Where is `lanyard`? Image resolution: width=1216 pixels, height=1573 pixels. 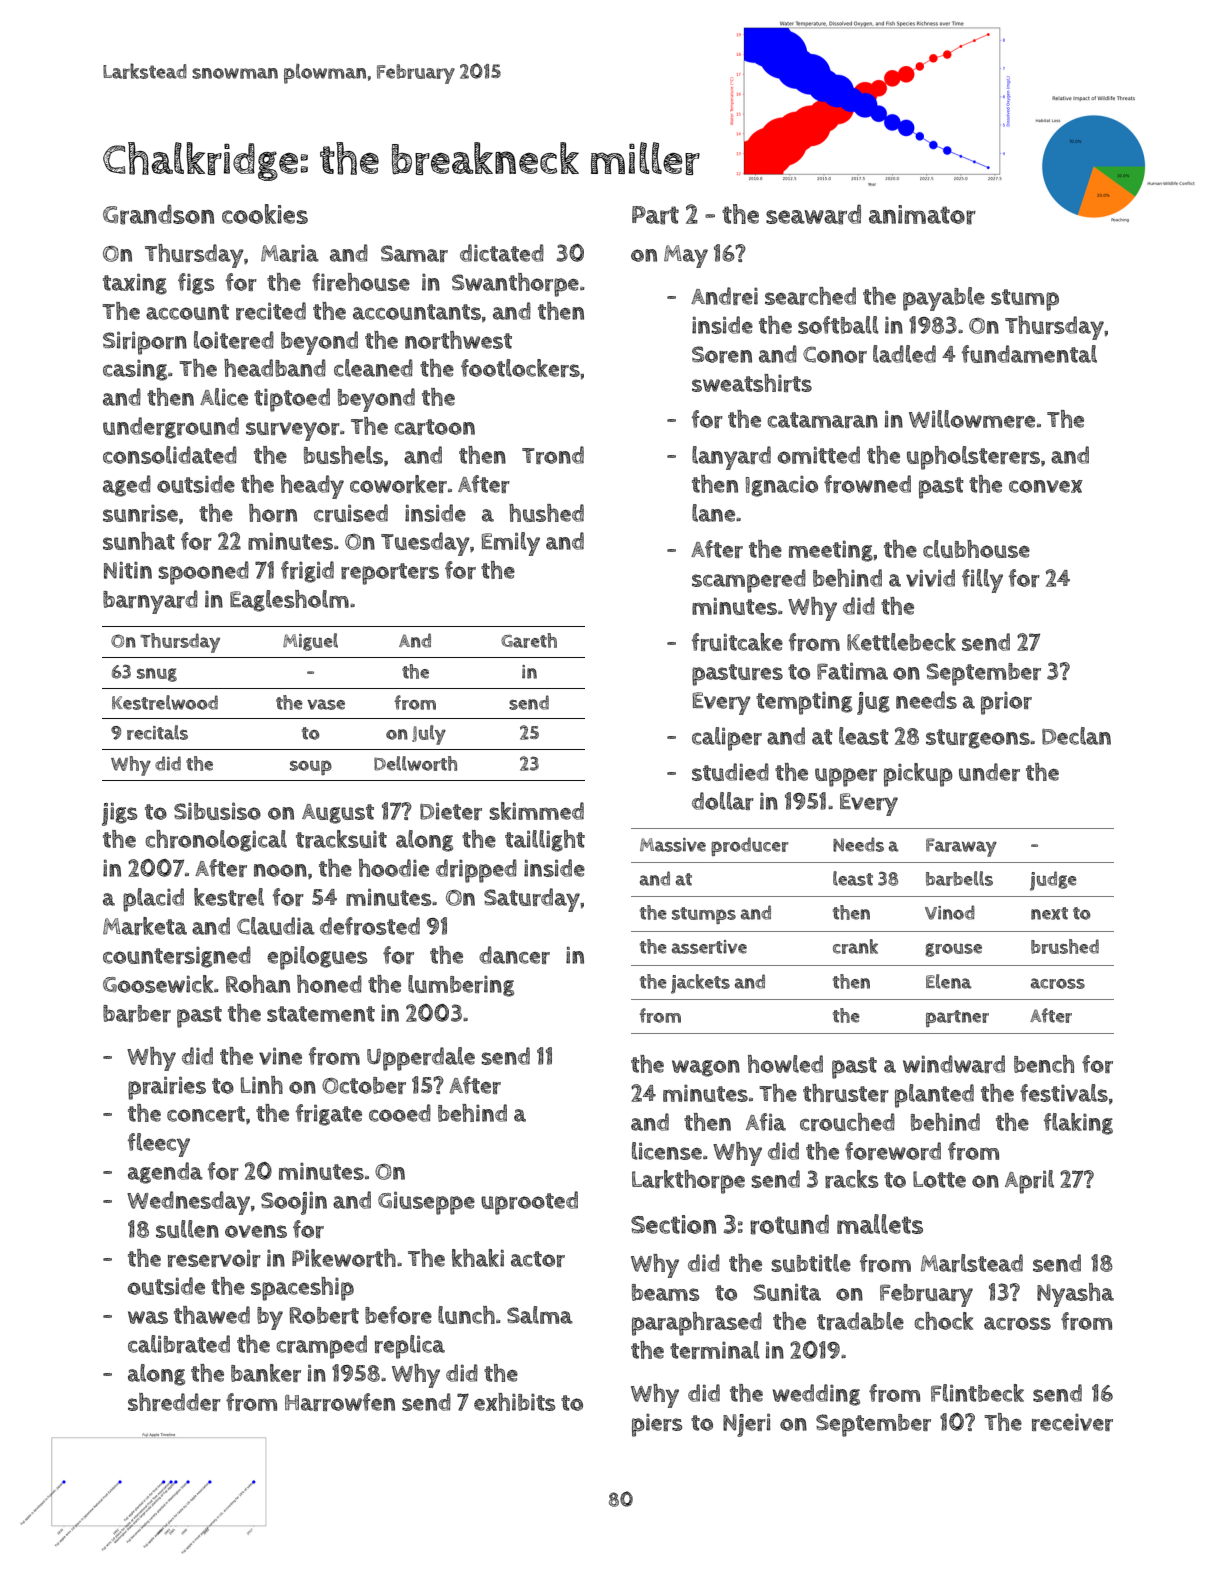 lanyard is located at coordinates (731, 458).
